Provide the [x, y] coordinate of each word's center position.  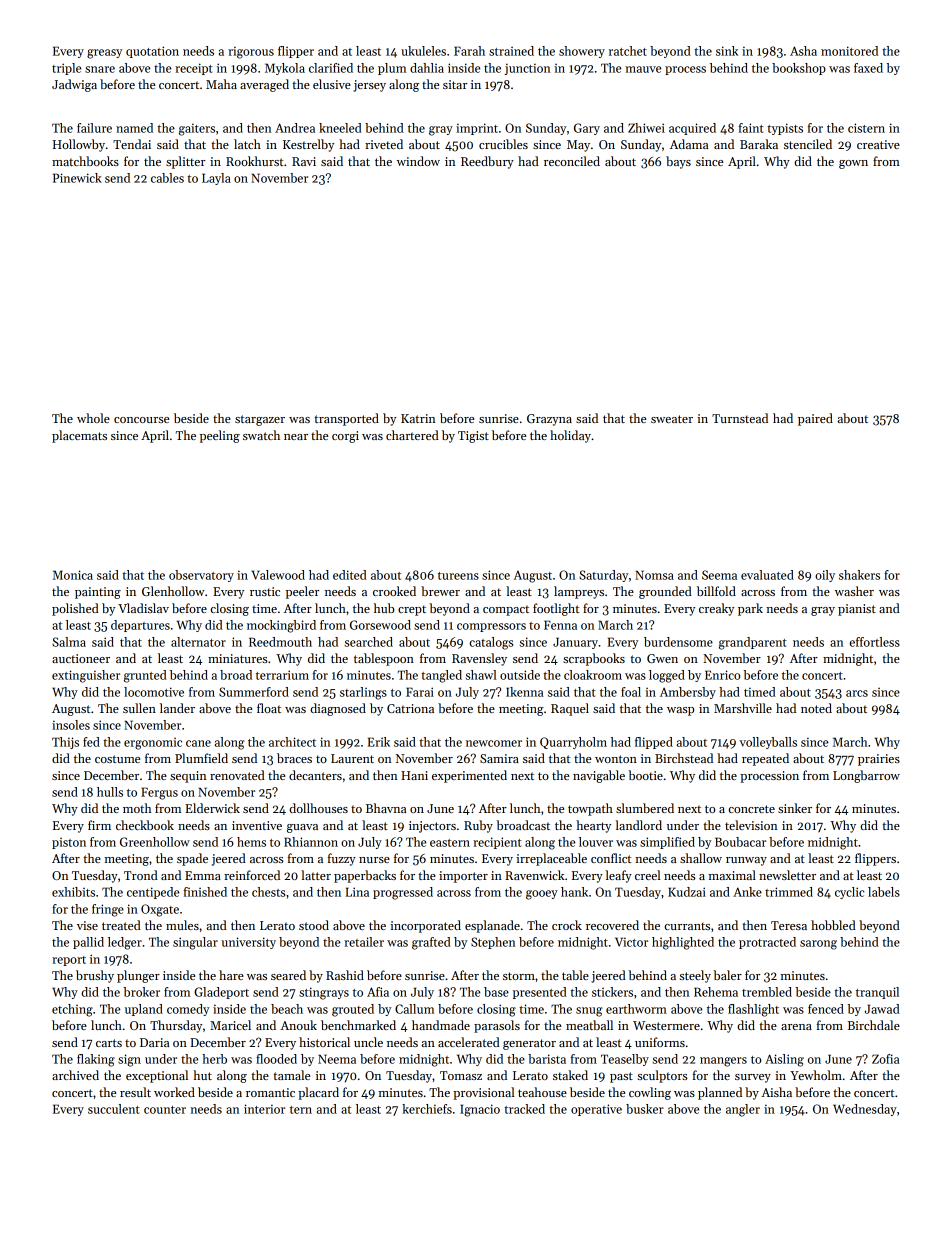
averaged [264, 85]
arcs [857, 693]
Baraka [759, 144]
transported [346, 419]
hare [231, 975]
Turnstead [740, 418]
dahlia [427, 68]
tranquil [877, 993]
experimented [469, 776]
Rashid [345, 975]
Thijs [65, 743]
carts [109, 1043]
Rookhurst [255, 161]
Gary [587, 129]
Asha [803, 51]
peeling [220, 436]
